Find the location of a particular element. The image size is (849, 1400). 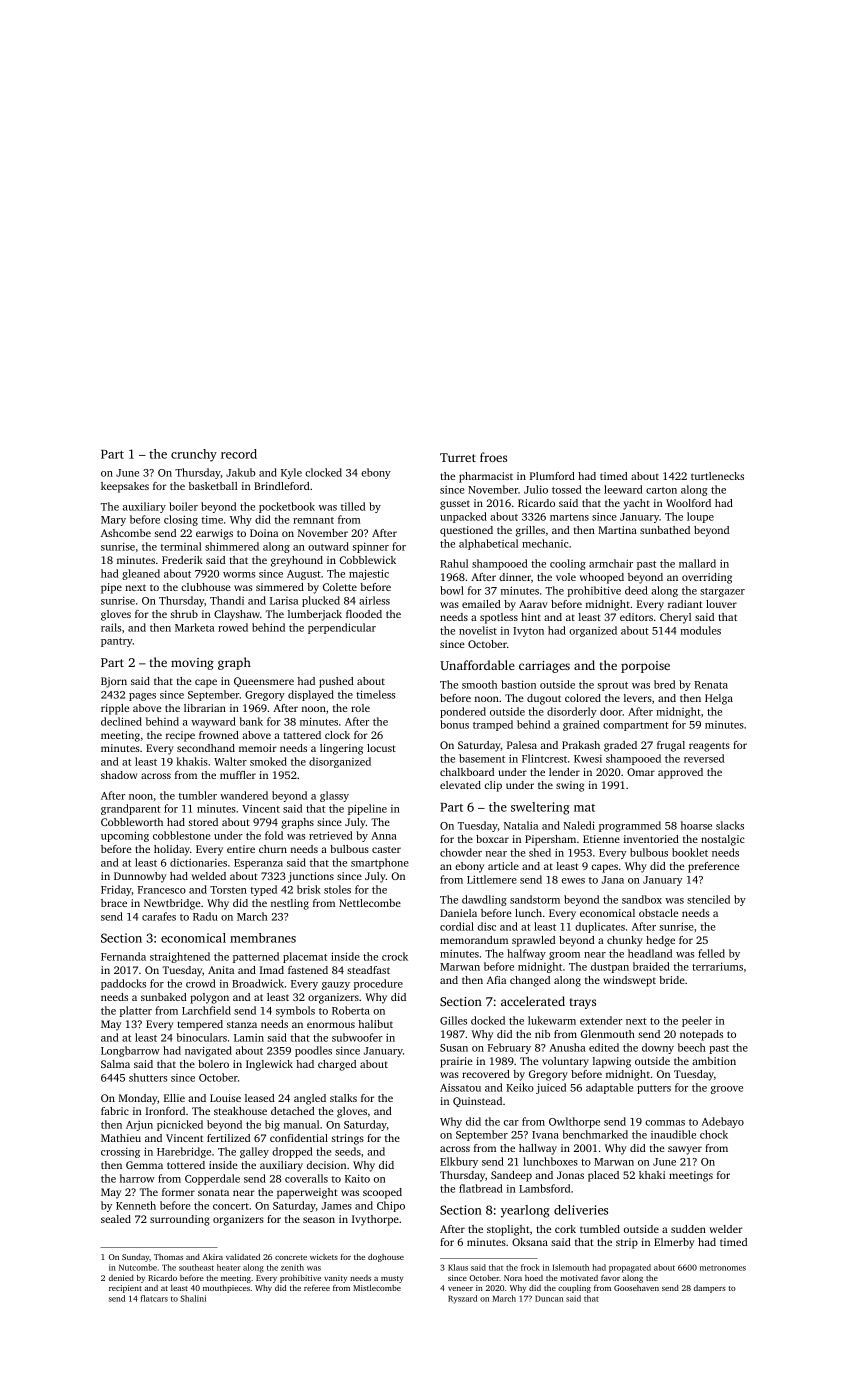

porpoise is located at coordinates (645, 667).
